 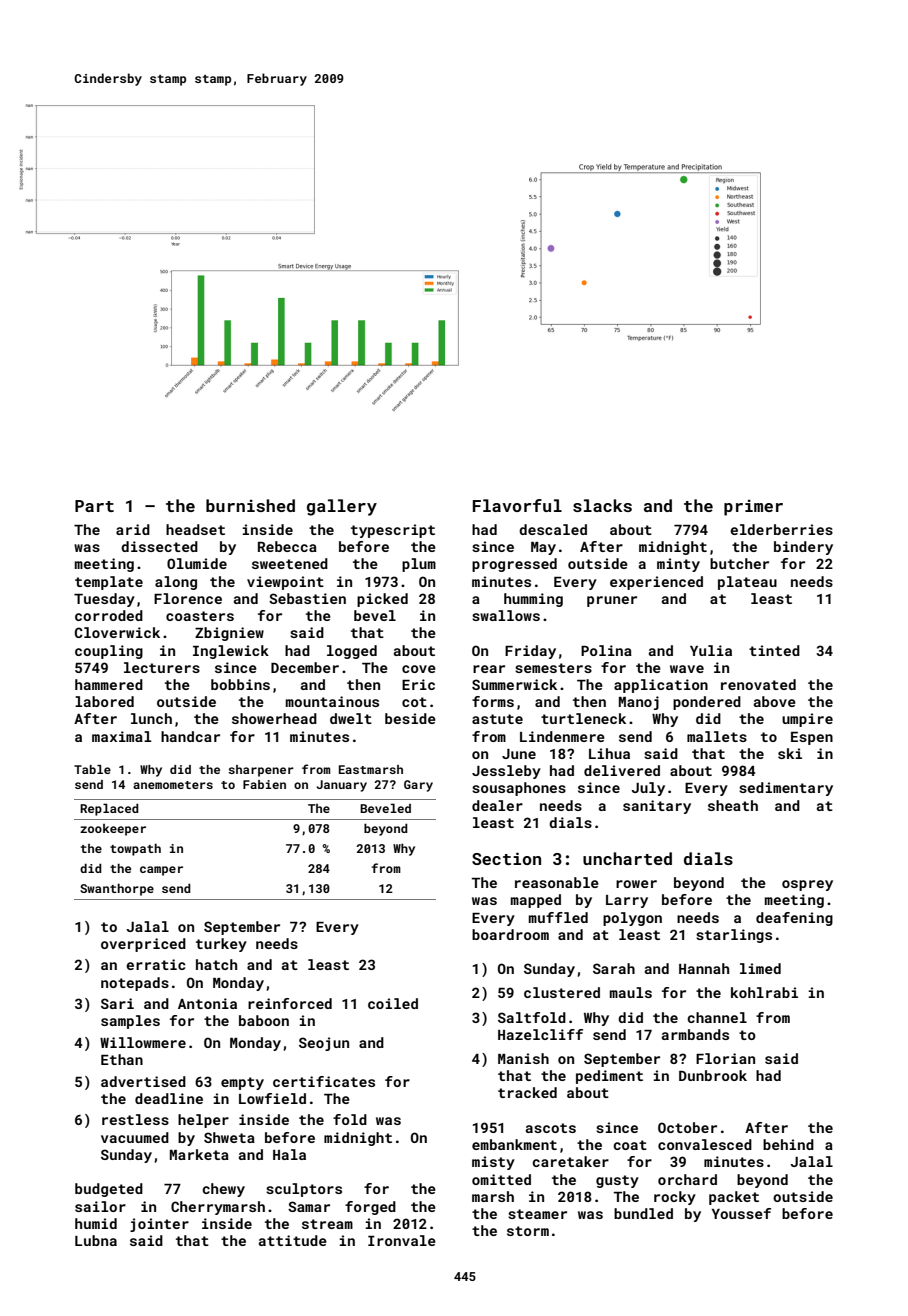 What do you see at coordinates (96, 1240) in the image?
I see `Lubna` at bounding box center [96, 1240].
